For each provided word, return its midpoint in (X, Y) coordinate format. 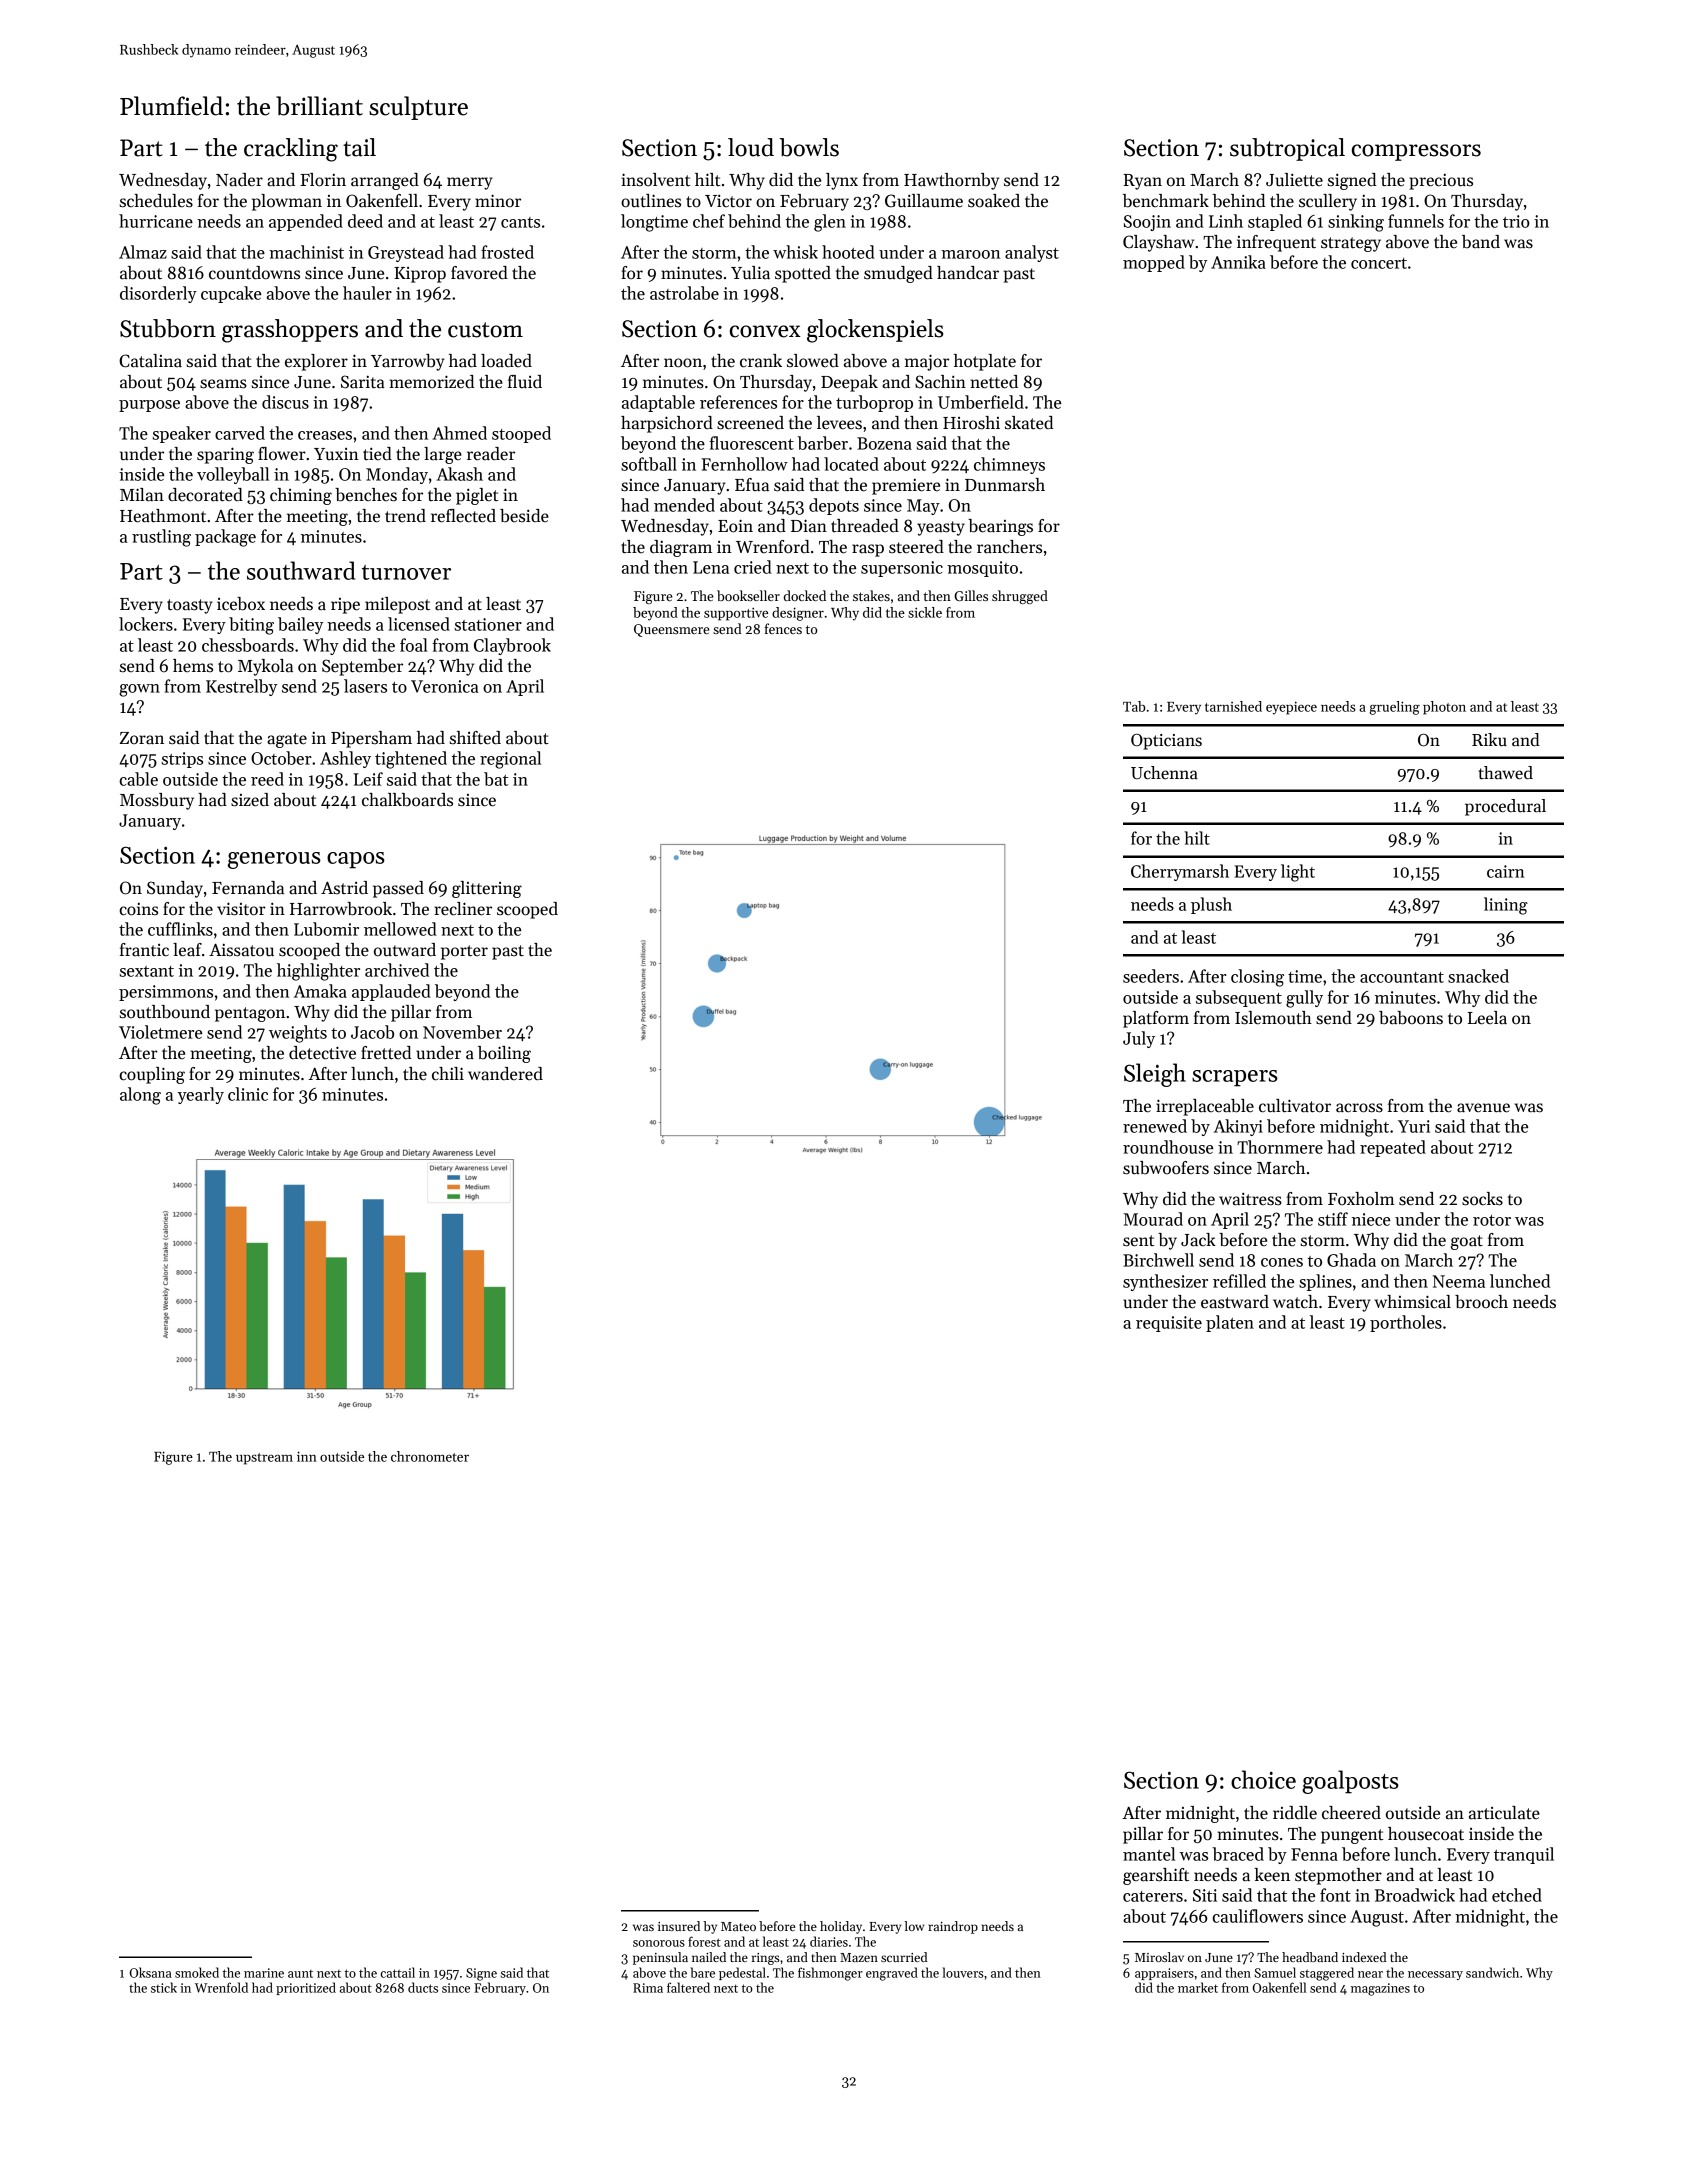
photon (1444, 708)
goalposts (1350, 1782)
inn (307, 1456)
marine (264, 1973)
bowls (809, 147)
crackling (291, 150)
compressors (1416, 152)
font (1335, 1895)
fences (783, 628)
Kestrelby (241, 687)
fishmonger (830, 1974)
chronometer (430, 1456)
